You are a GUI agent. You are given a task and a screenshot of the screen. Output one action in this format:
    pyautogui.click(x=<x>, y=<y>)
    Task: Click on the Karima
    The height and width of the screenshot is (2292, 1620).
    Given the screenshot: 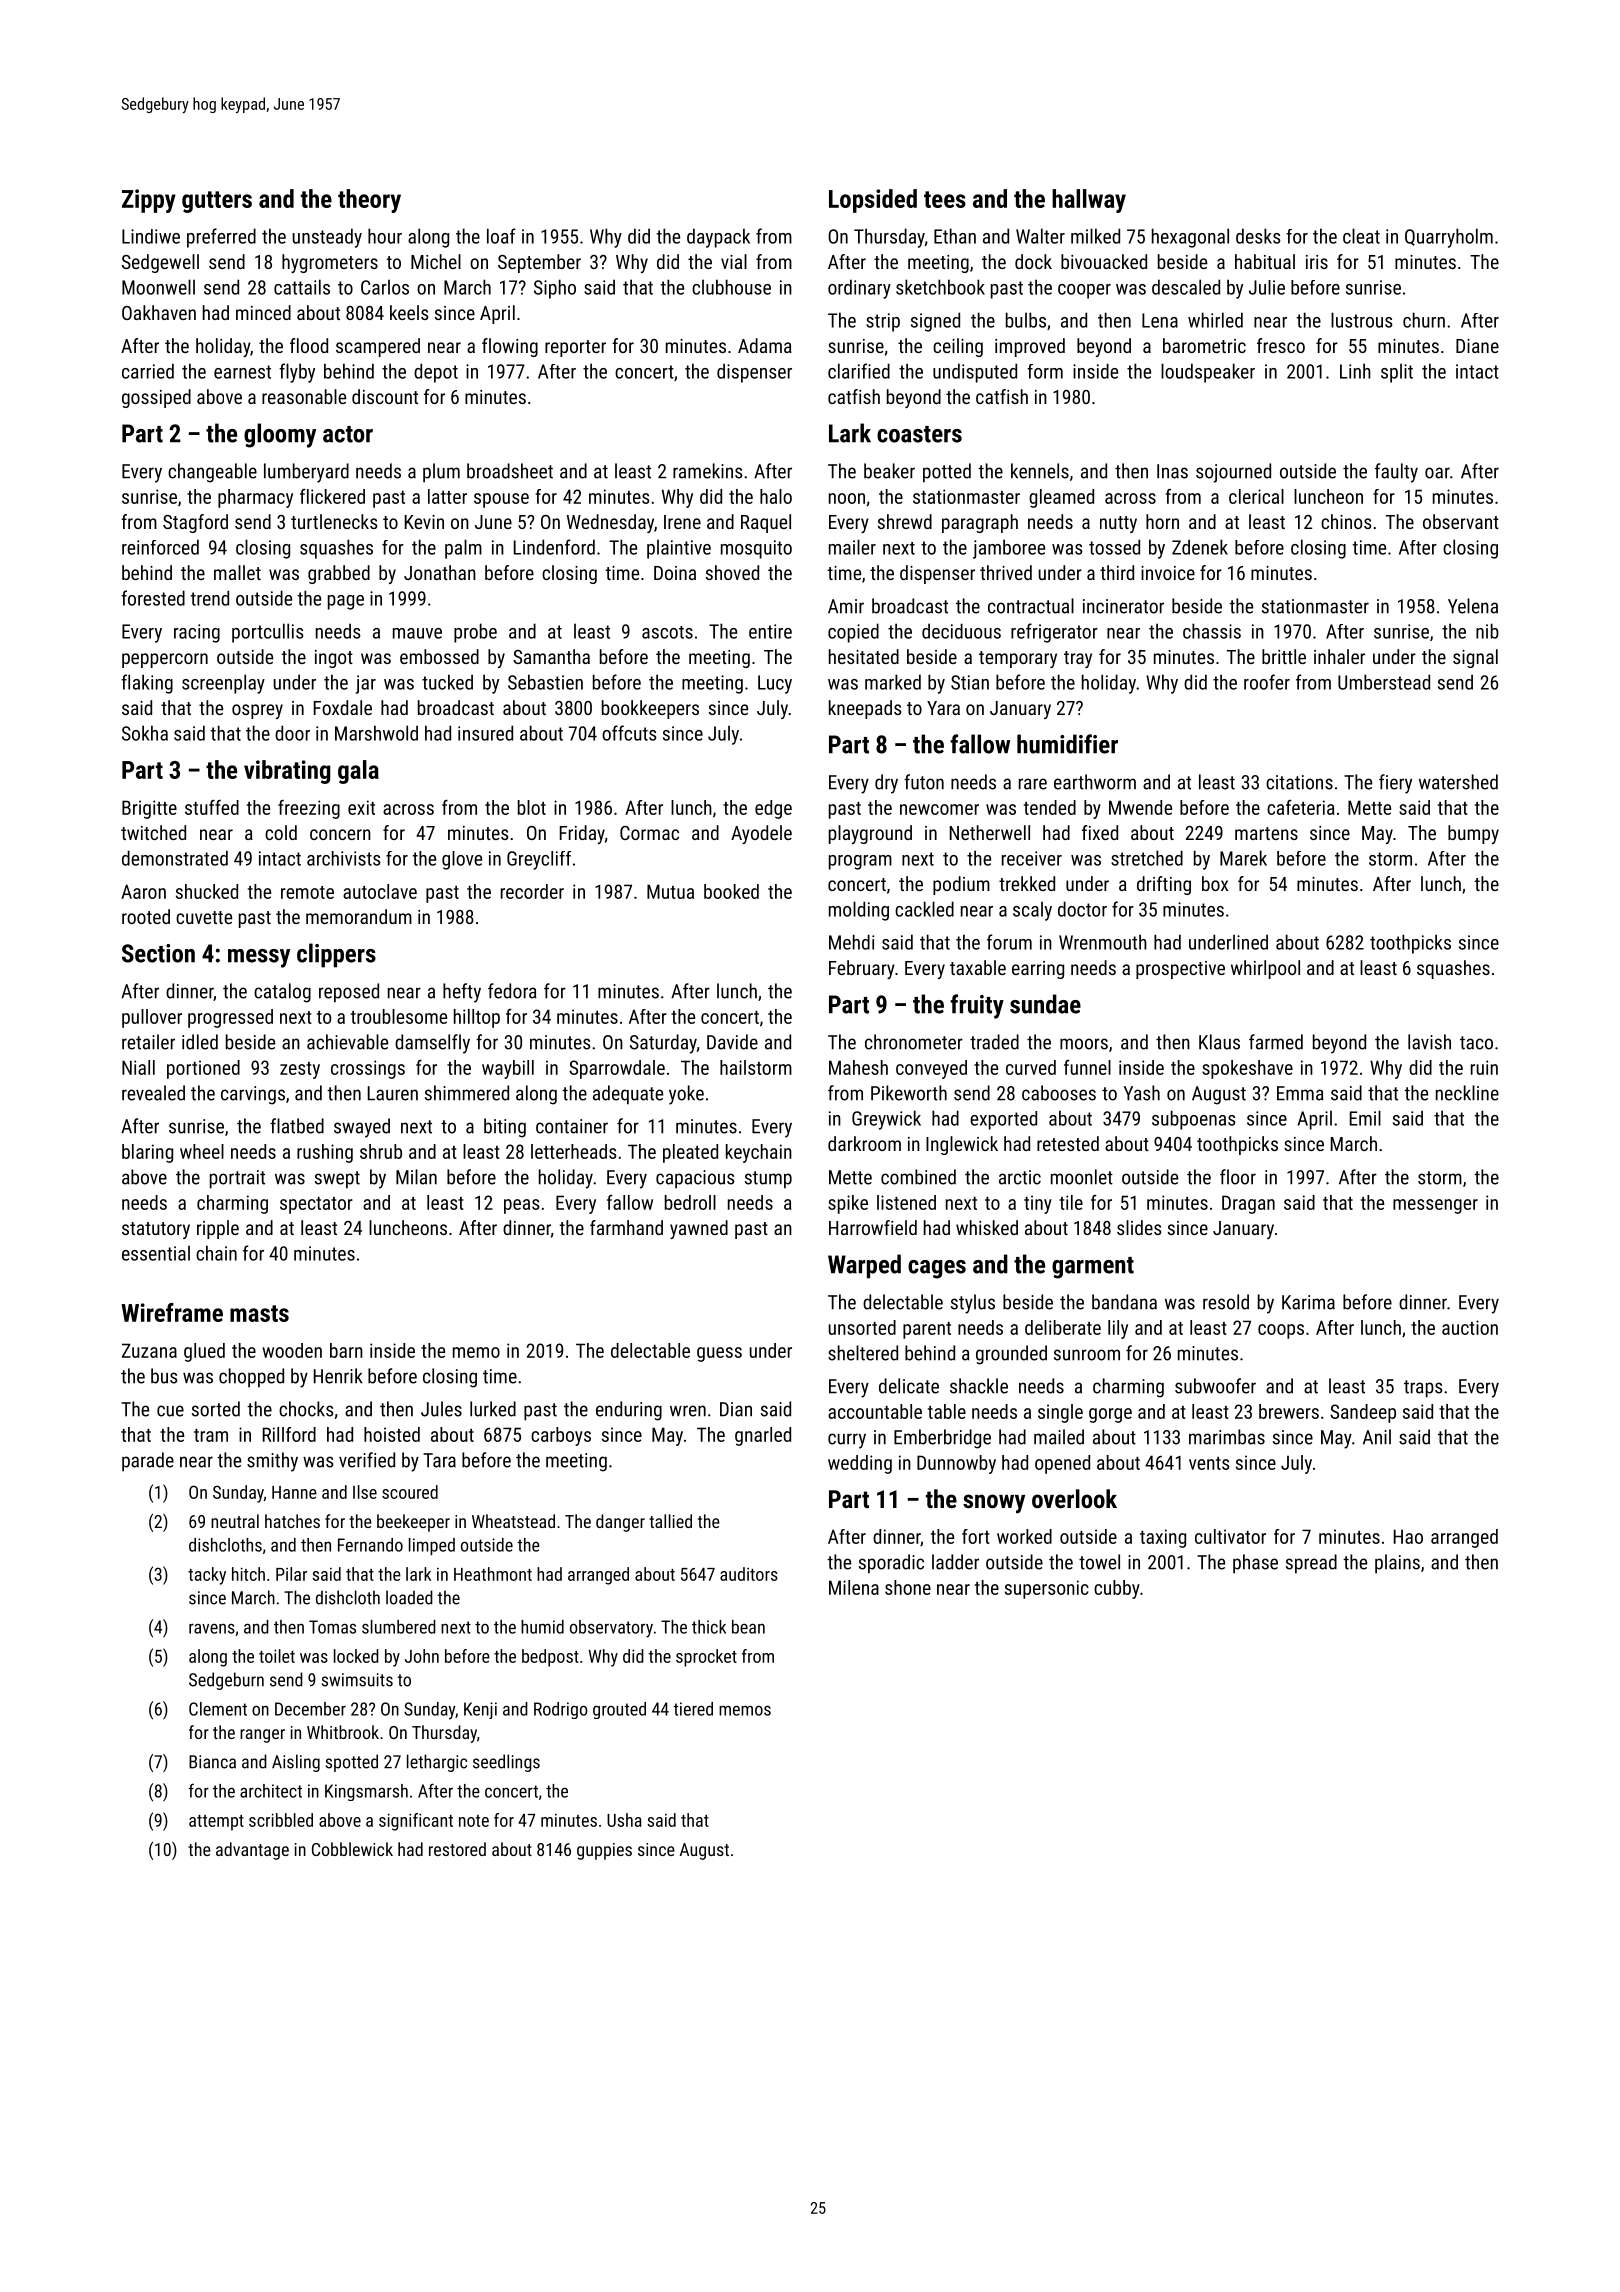 What is the action you would take?
    pyautogui.click(x=1308, y=1302)
